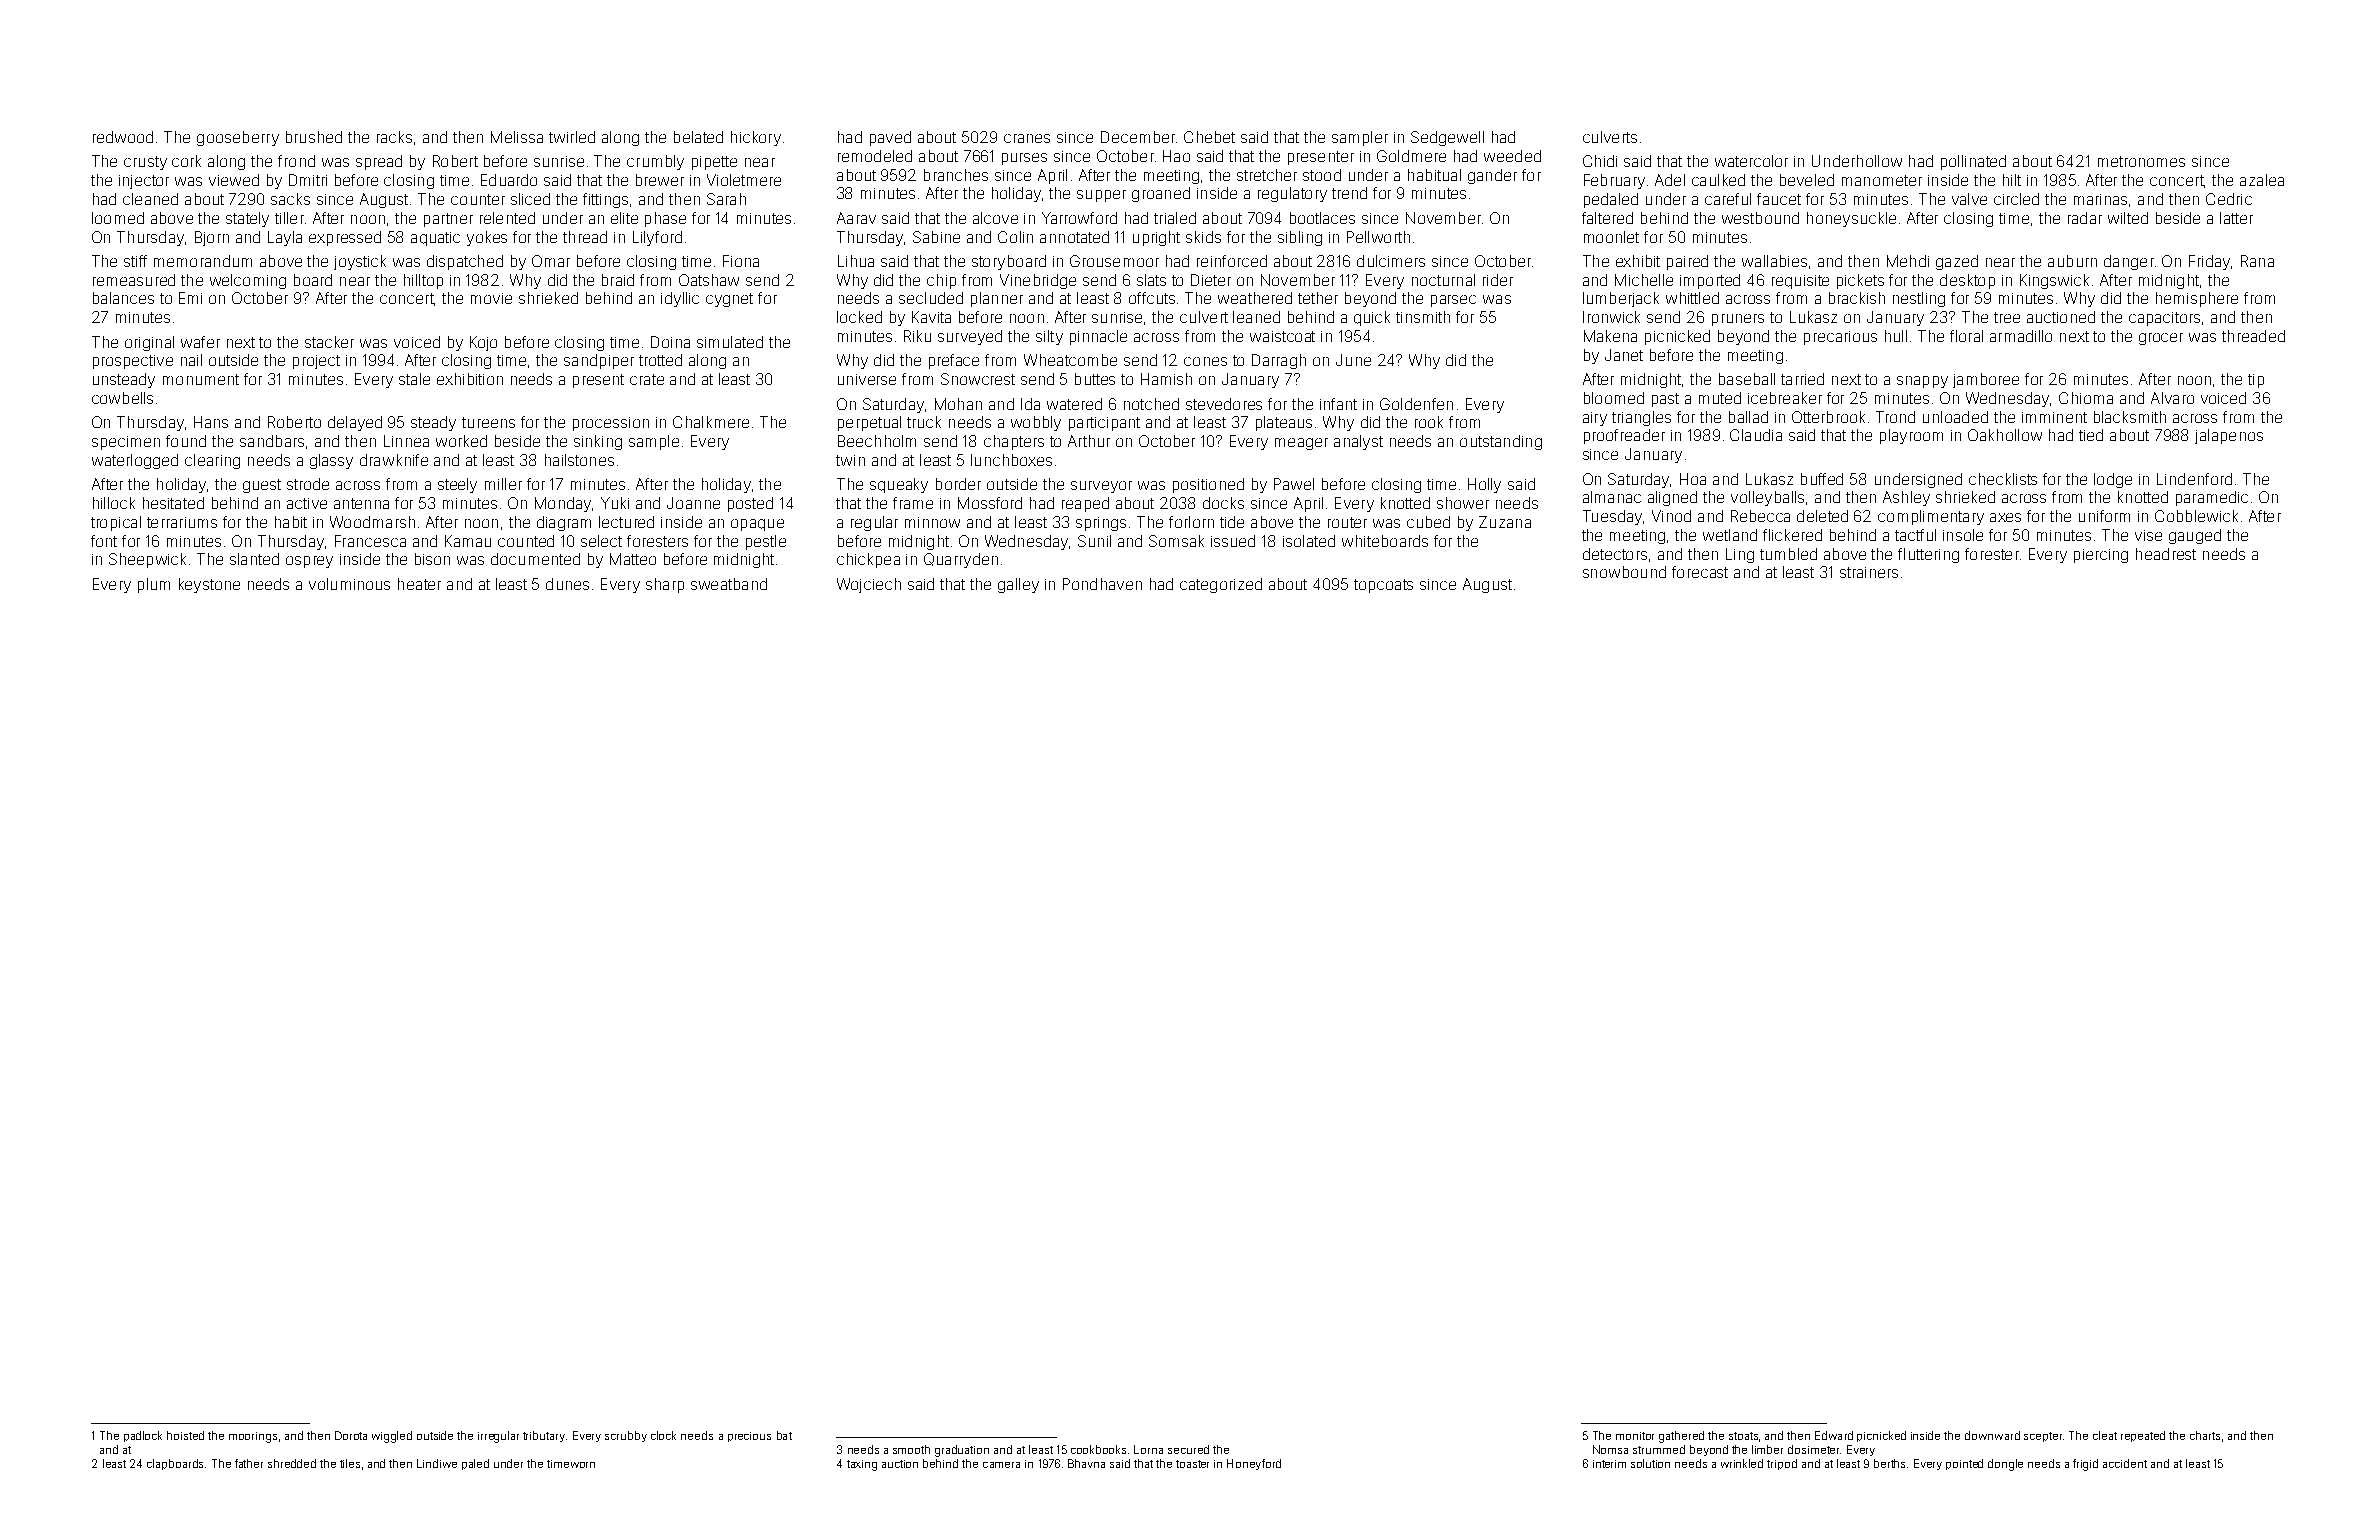  What do you see at coordinates (2141, 161) in the image?
I see `metronomes` at bounding box center [2141, 161].
